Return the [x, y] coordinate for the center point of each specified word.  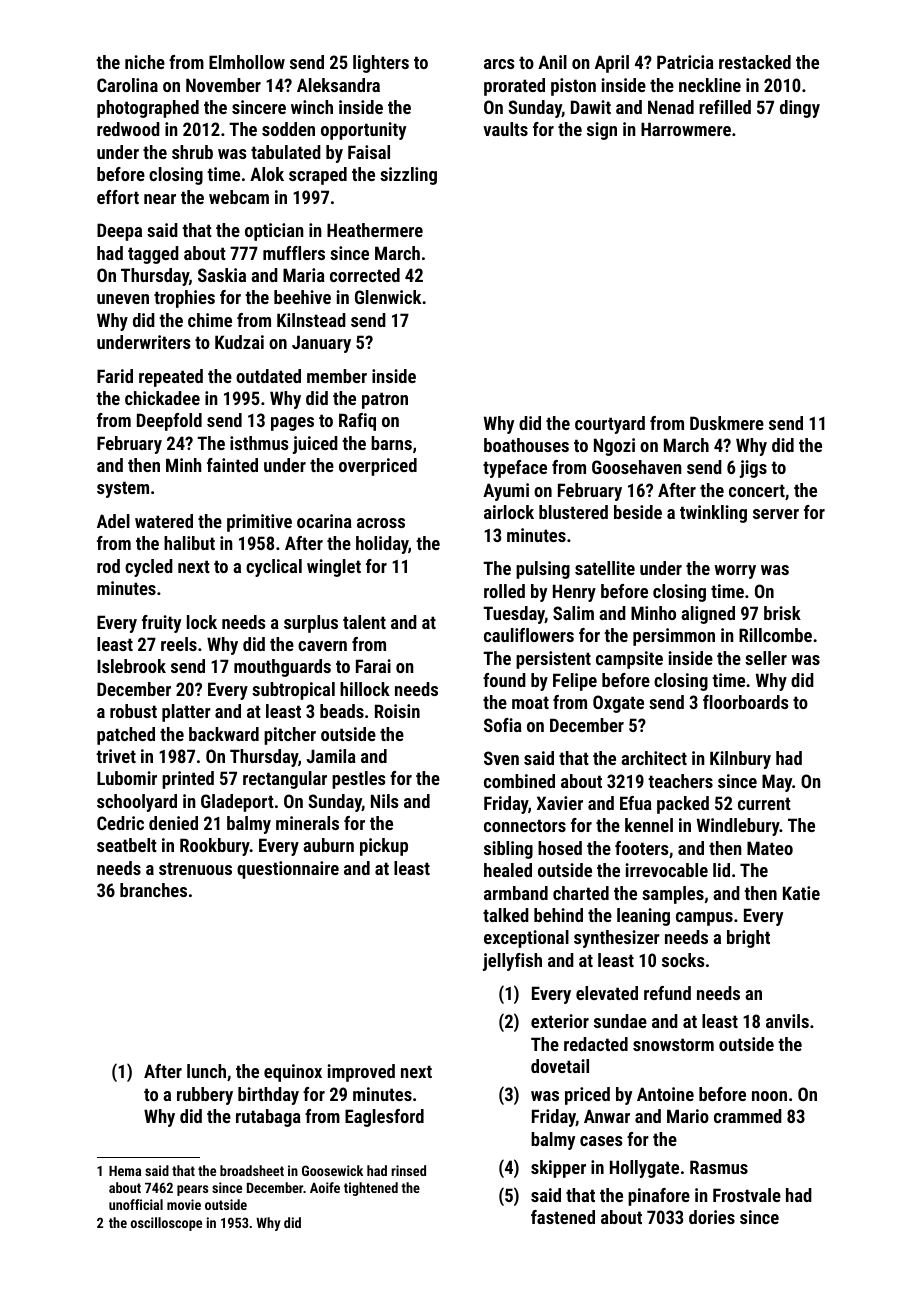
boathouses [526, 445]
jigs [753, 469]
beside [638, 512]
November [223, 85]
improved [361, 1073]
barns [391, 443]
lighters [381, 64]
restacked [755, 62]
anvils [787, 1021]
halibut [189, 543]
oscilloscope [166, 1224]
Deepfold [169, 422]
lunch [206, 1071]
